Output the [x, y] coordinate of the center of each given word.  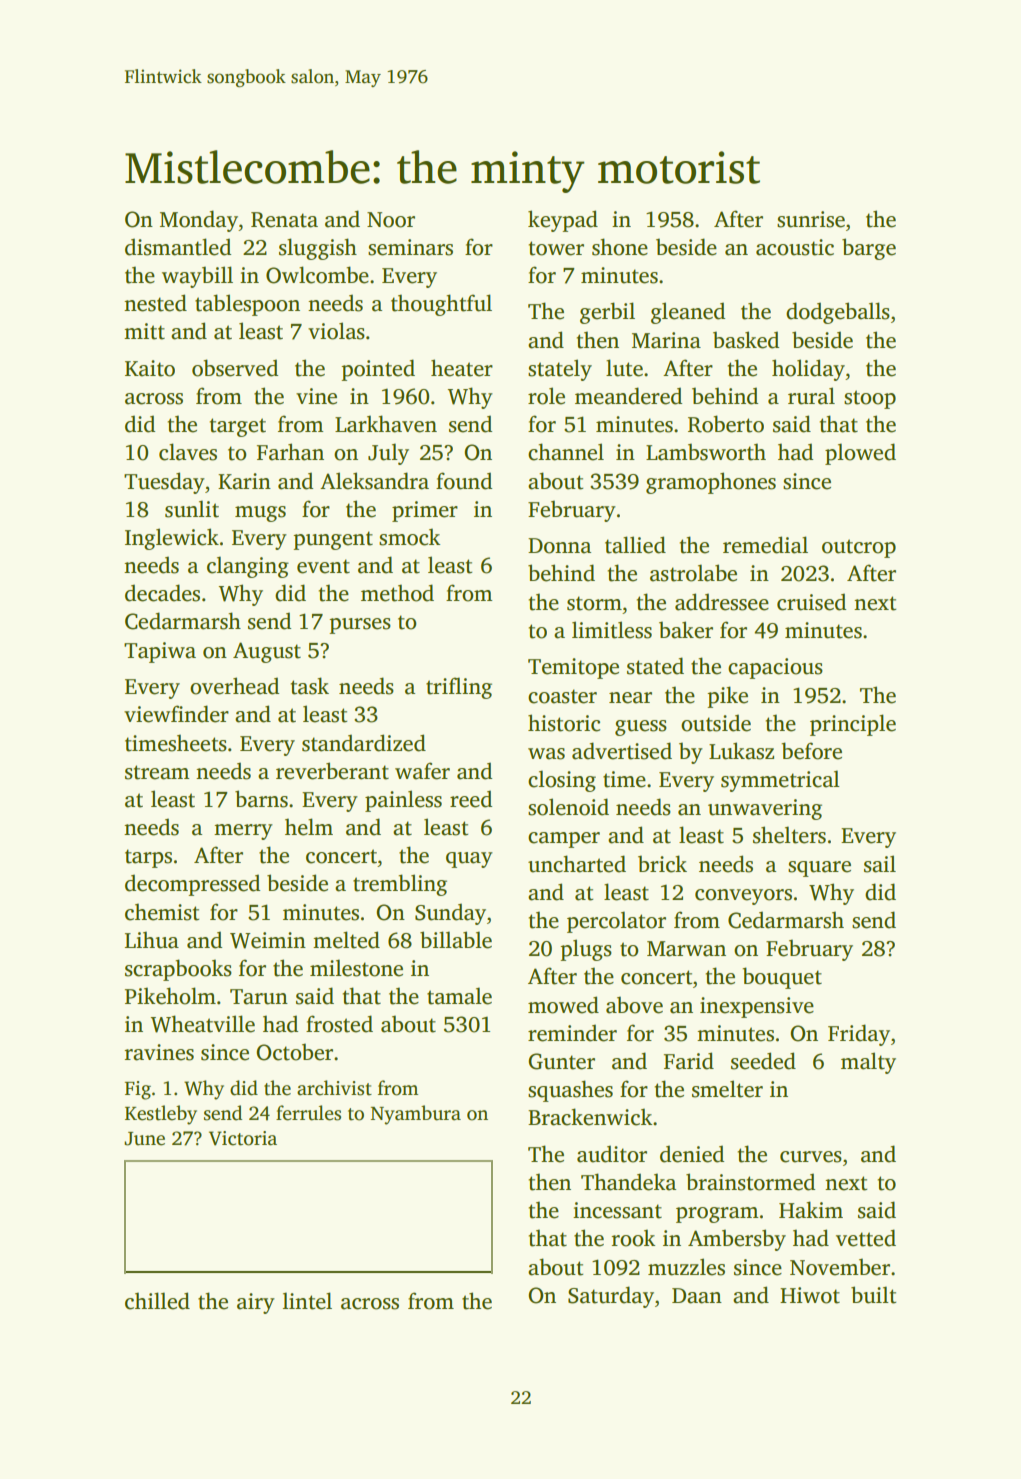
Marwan [686, 949]
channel [566, 452]
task [310, 686]
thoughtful [441, 305]
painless [403, 801]
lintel [307, 1301]
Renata [284, 220]
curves [811, 1157]
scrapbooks [178, 970]
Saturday [611, 1297]
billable [456, 940]
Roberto [726, 424]
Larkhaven [386, 424]
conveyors [743, 897]
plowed [860, 454]
